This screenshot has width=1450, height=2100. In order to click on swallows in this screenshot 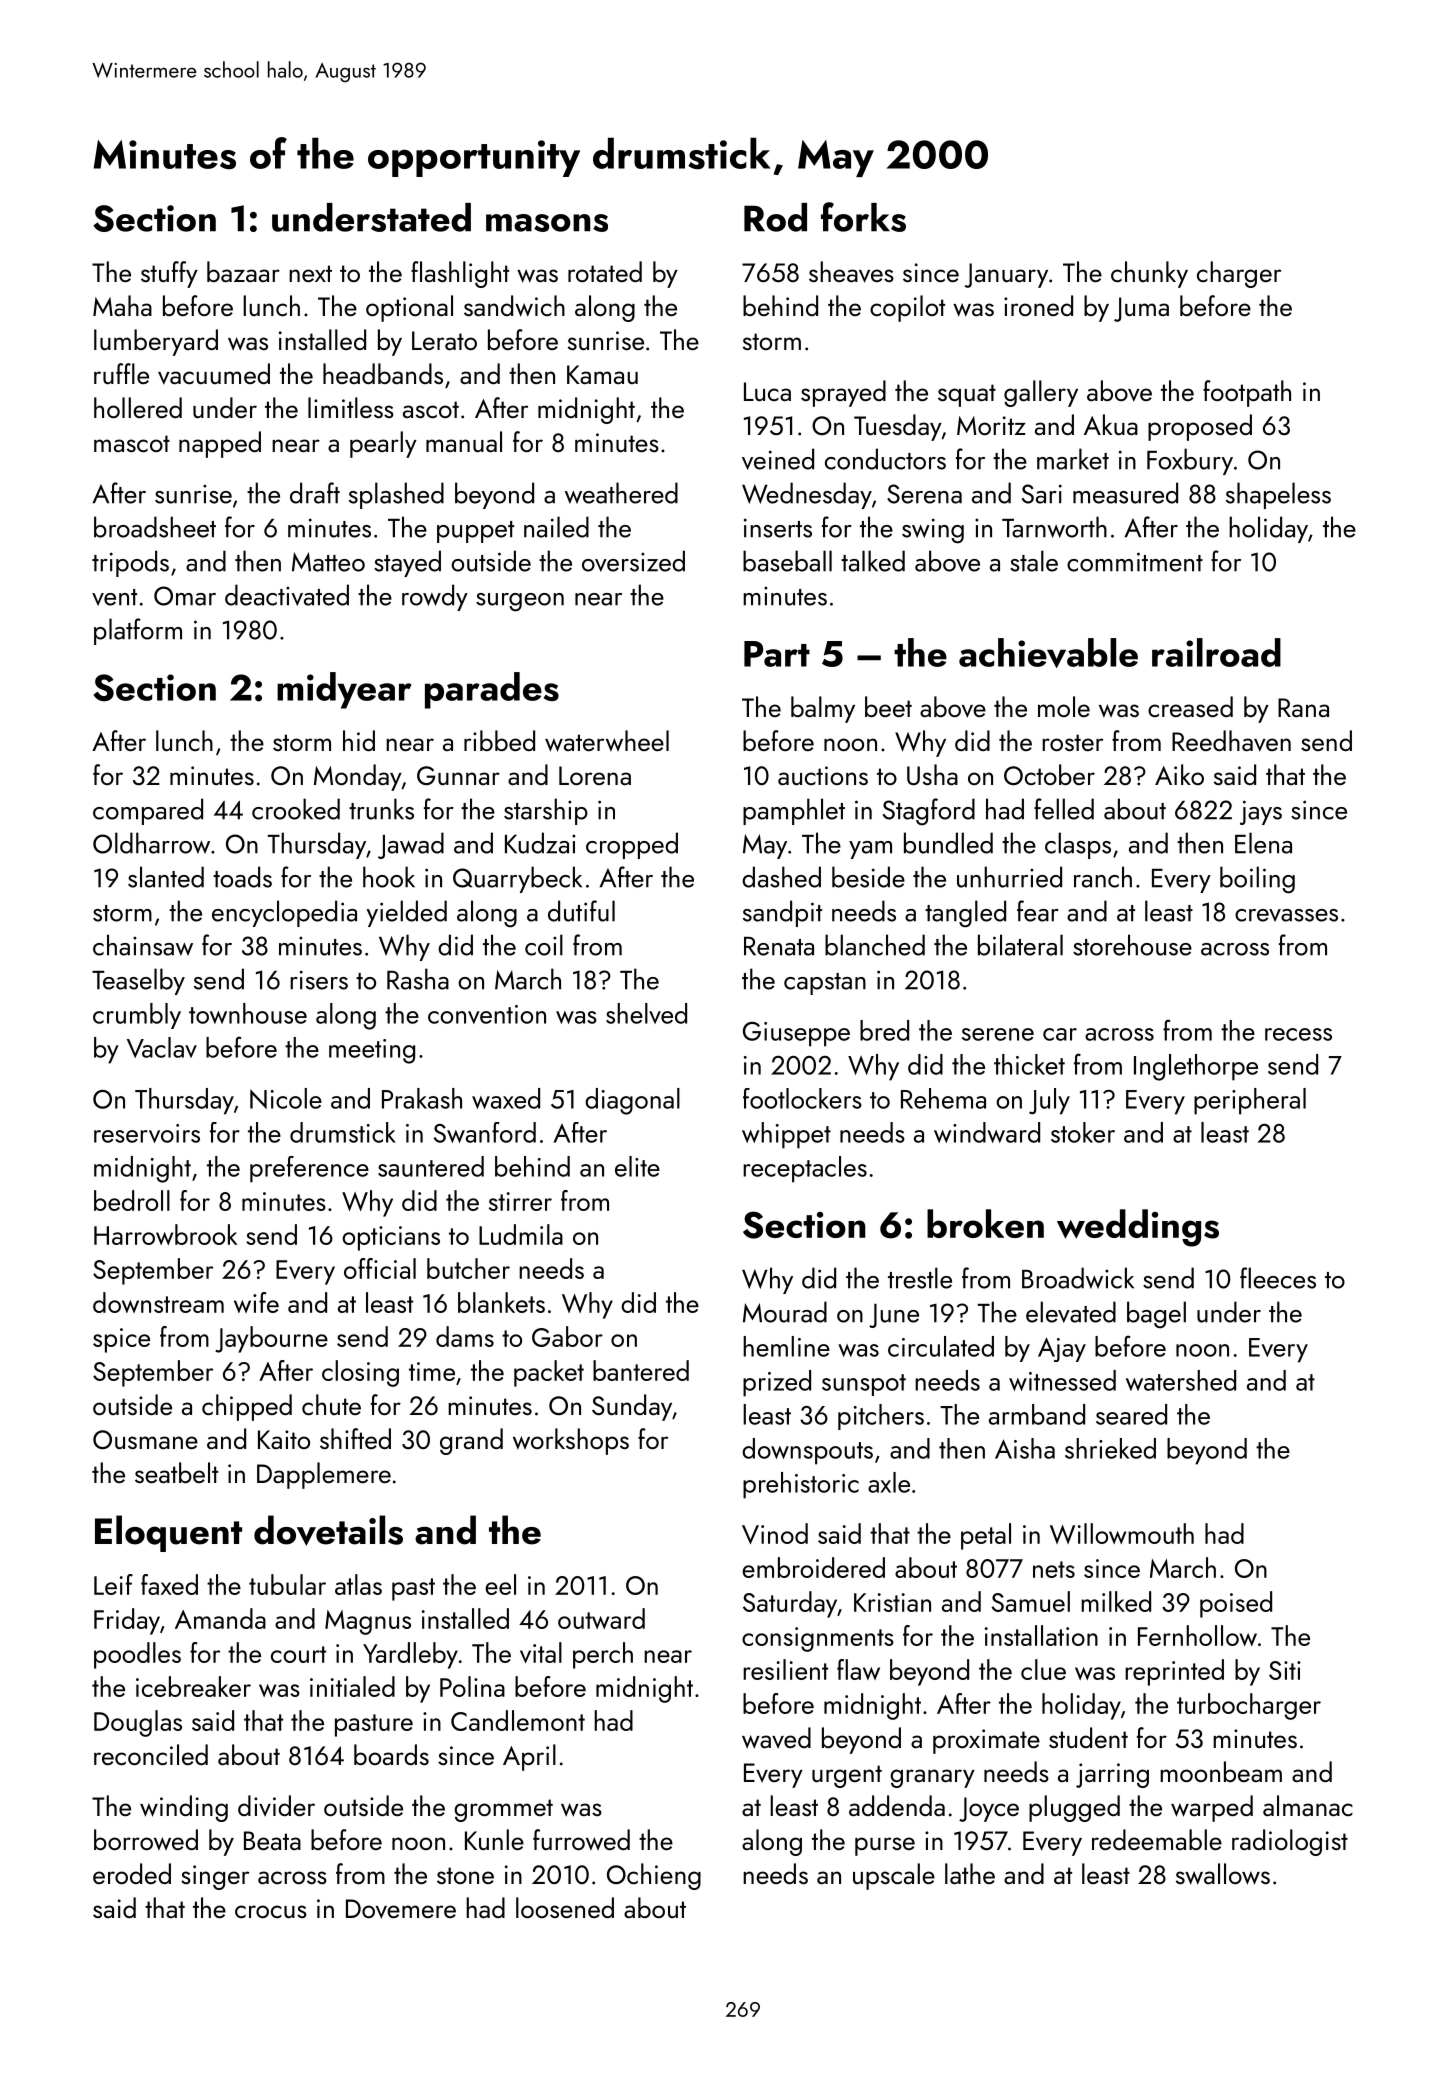, I will do `click(1223, 1874)`.
